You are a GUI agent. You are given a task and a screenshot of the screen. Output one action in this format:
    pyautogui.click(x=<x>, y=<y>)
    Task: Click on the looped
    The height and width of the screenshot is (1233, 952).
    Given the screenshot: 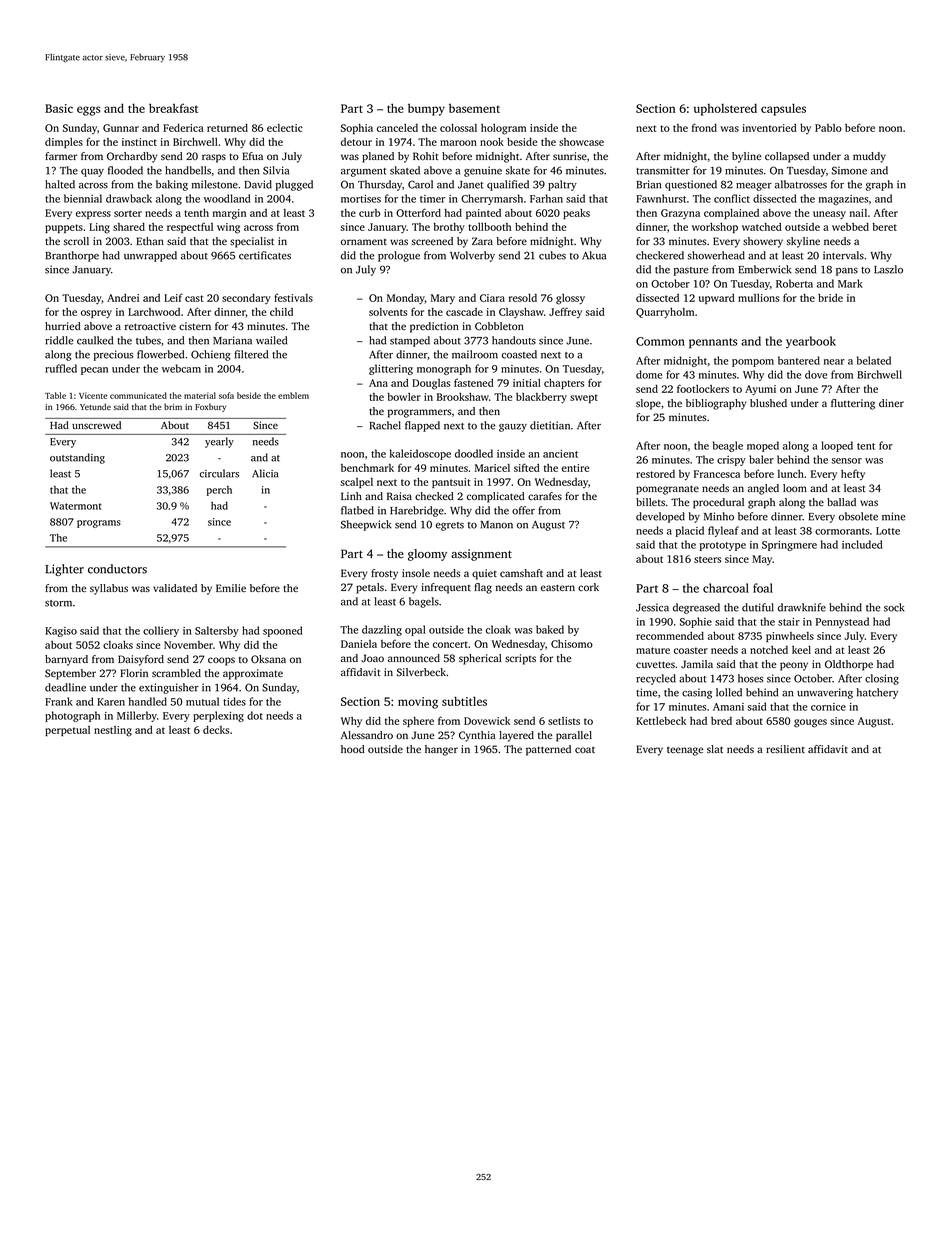 What is the action you would take?
    pyautogui.click(x=837, y=446)
